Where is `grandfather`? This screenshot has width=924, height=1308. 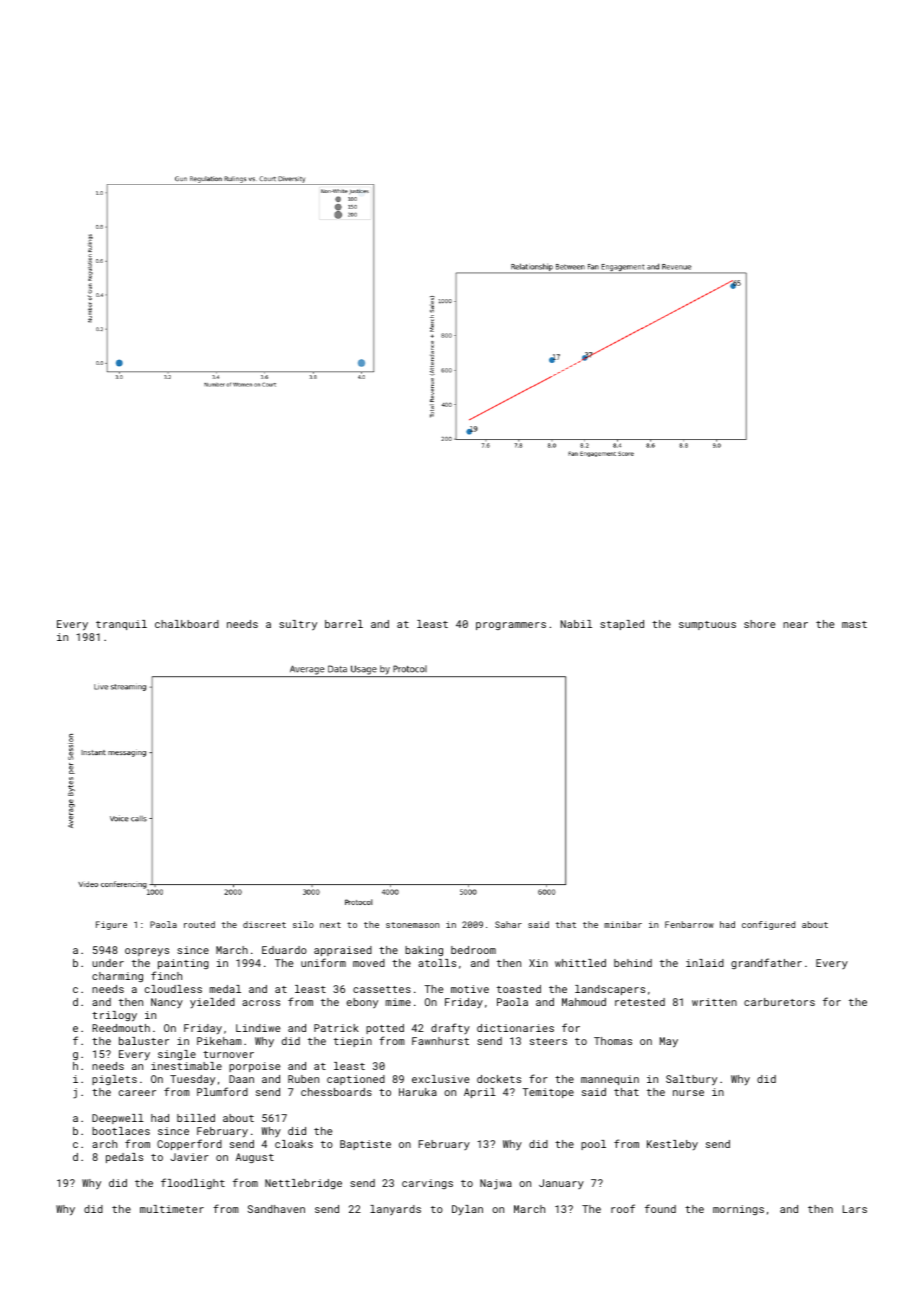
grandfather is located at coordinates (766, 963).
